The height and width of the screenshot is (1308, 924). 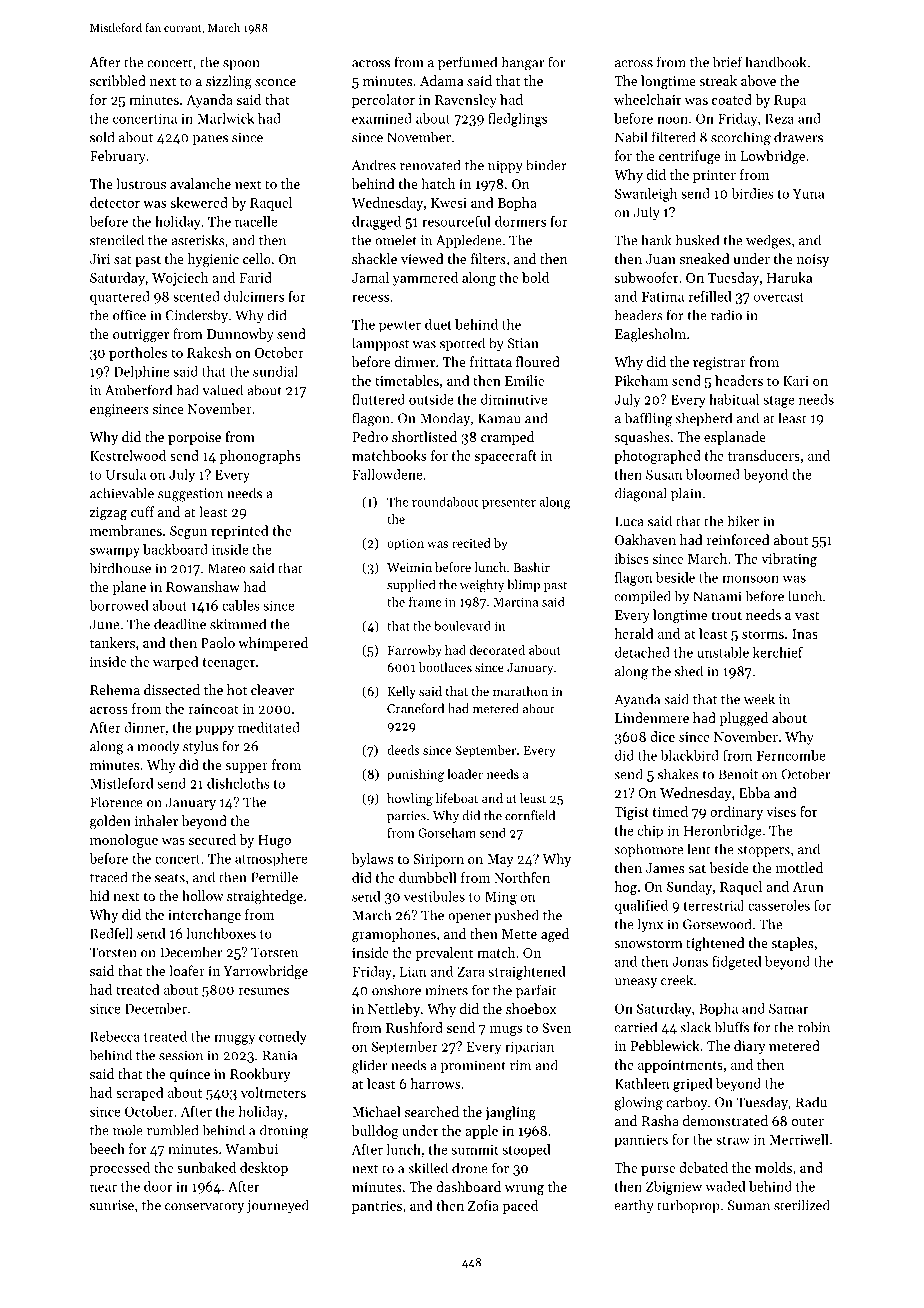 I want to click on weighty, so click(x=482, y=585).
